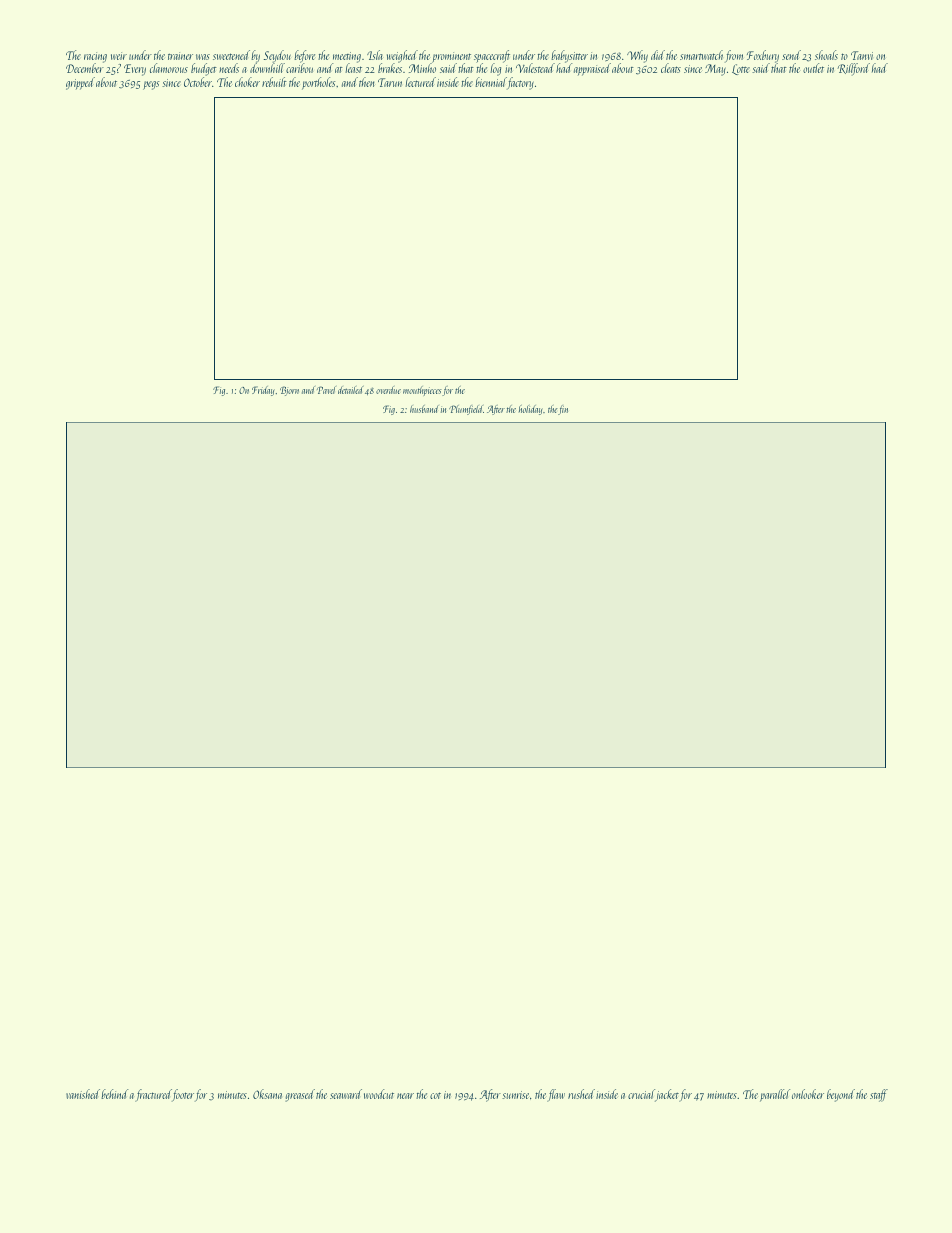  I want to click on fin, so click(563, 410).
